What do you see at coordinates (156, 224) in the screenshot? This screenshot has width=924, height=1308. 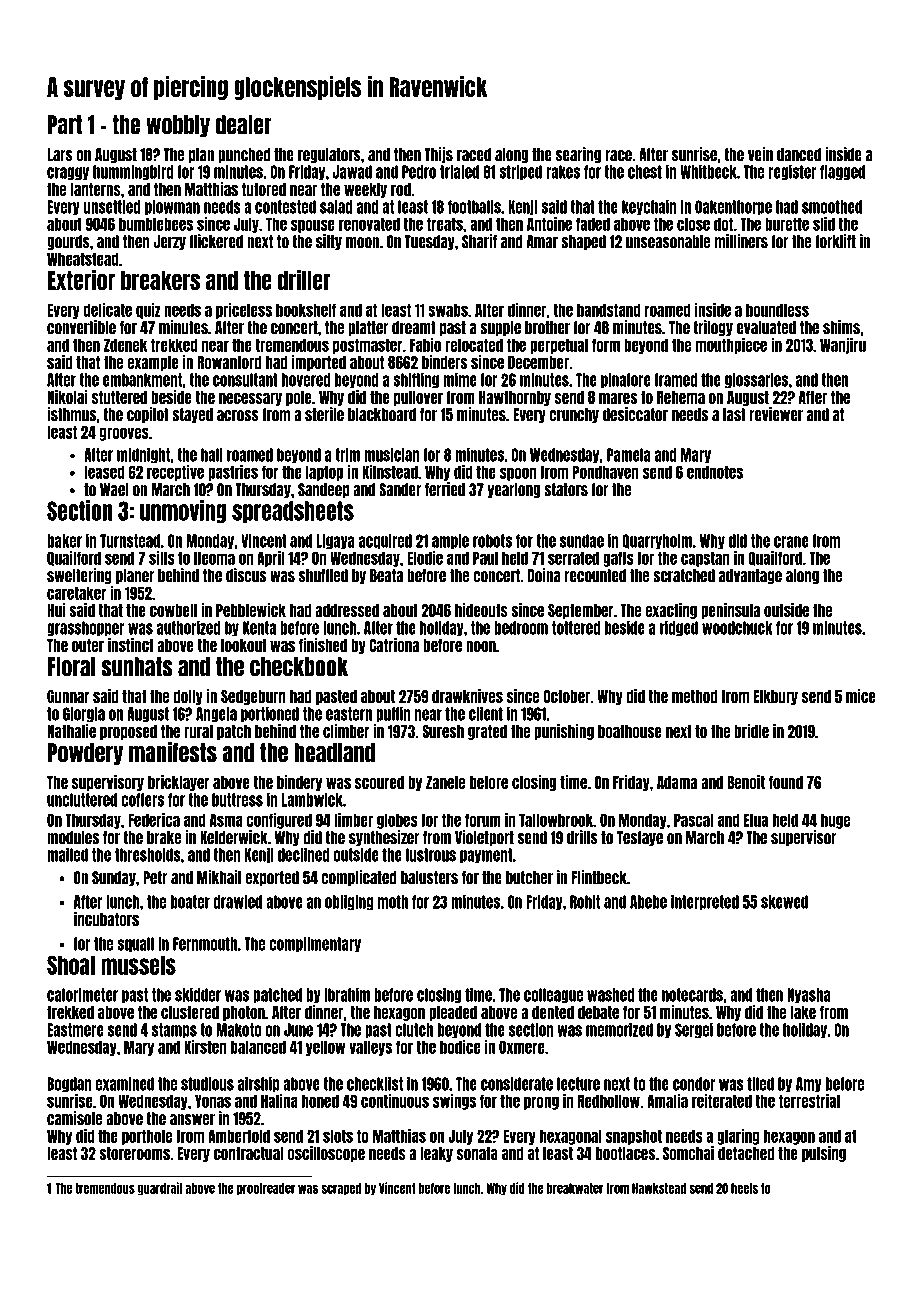 I see `bumblebees` at bounding box center [156, 224].
